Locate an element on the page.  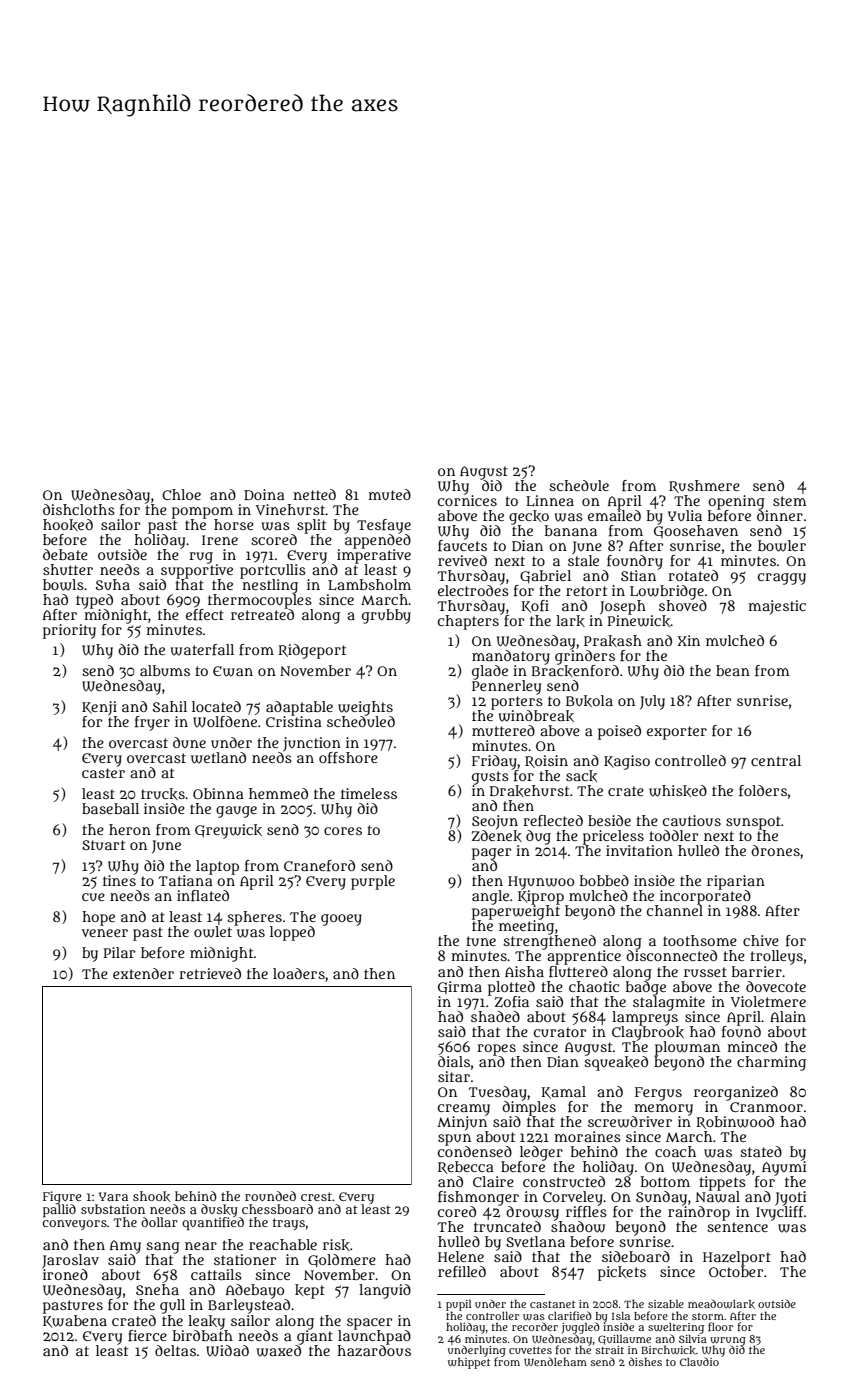
dinner is located at coordinates (780, 515).
